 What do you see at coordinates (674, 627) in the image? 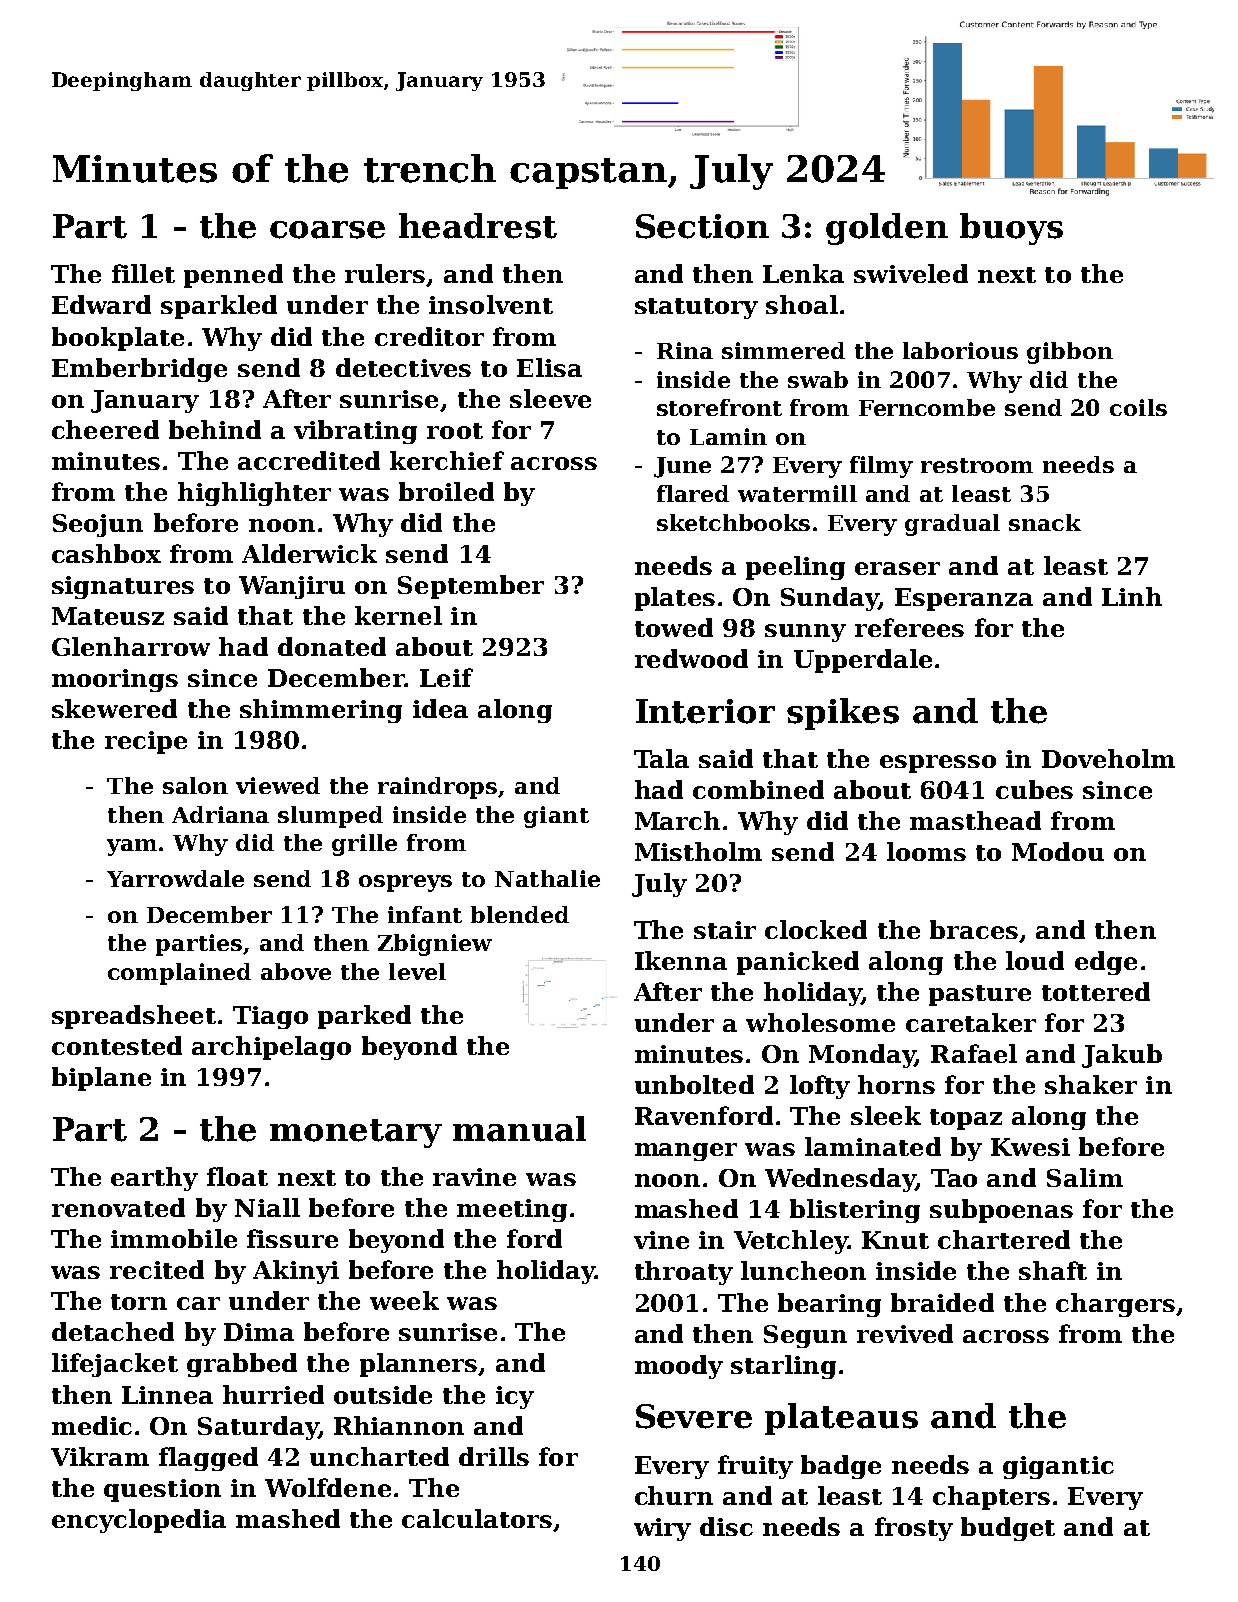
I see `towed` at bounding box center [674, 627].
